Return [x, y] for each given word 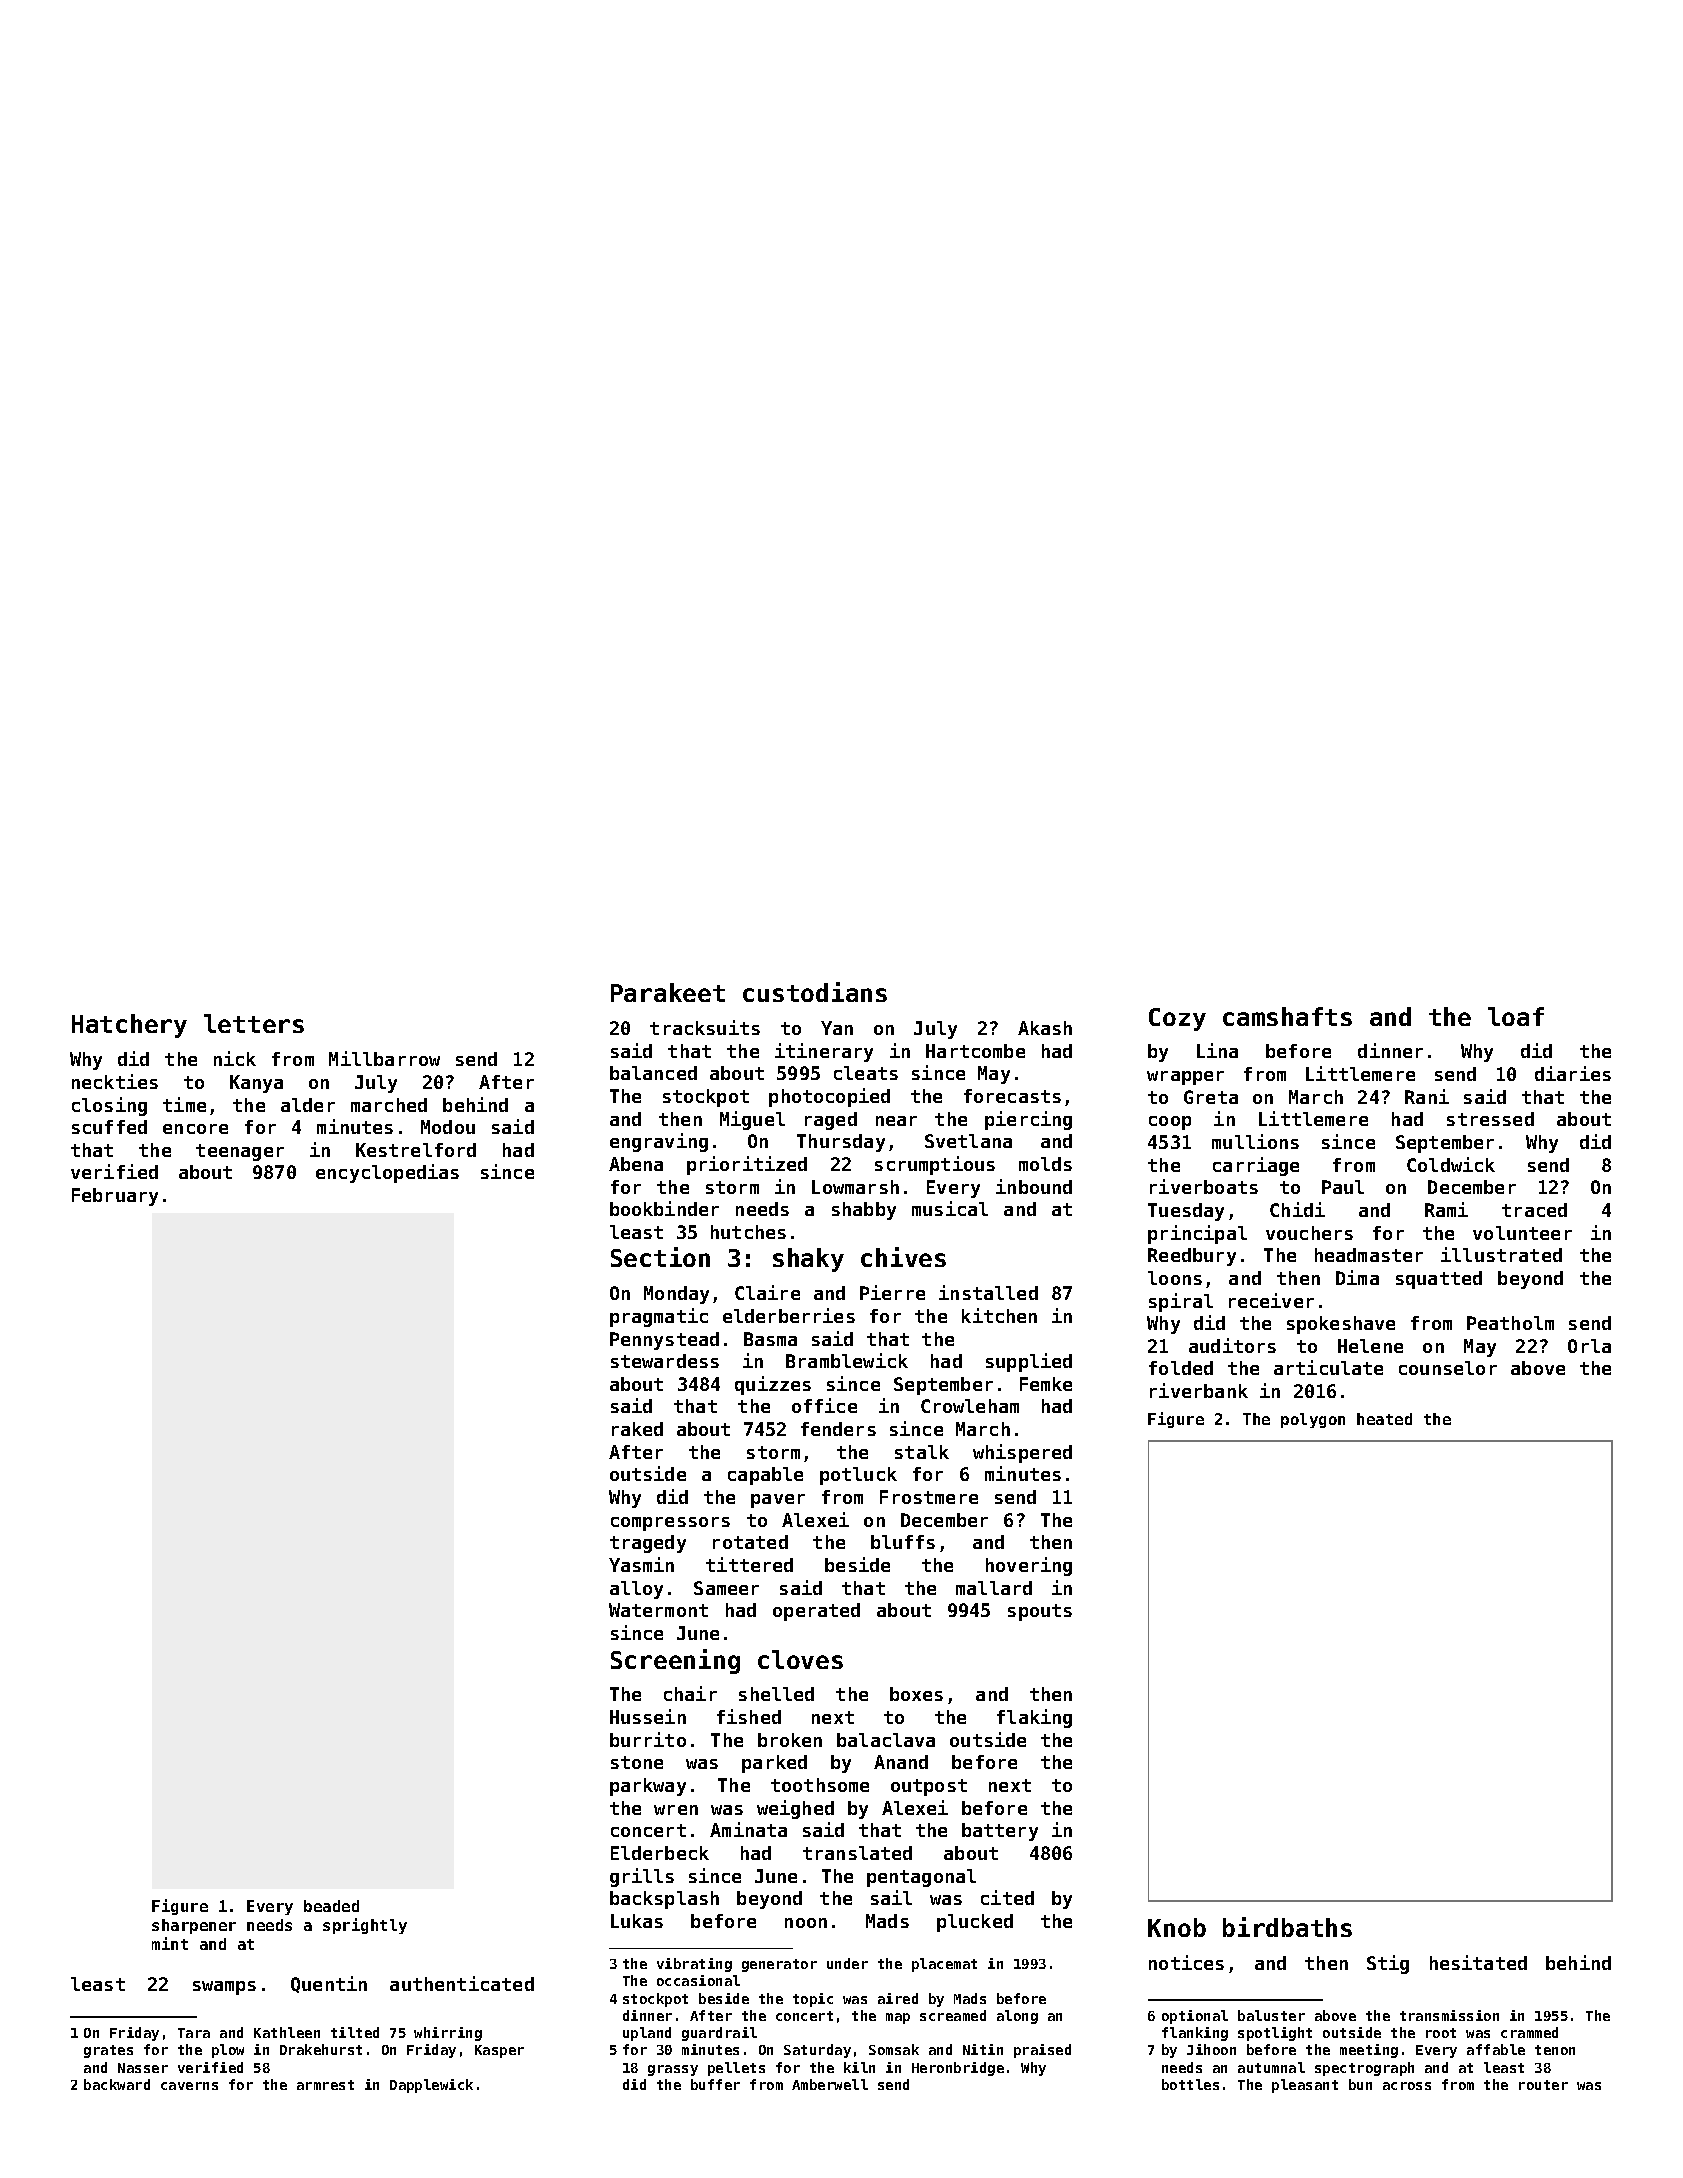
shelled [776, 1694]
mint [170, 1943]
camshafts [1287, 1016]
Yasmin [641, 1564]
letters [254, 1023]
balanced [653, 1073]
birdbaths [1287, 1927]
